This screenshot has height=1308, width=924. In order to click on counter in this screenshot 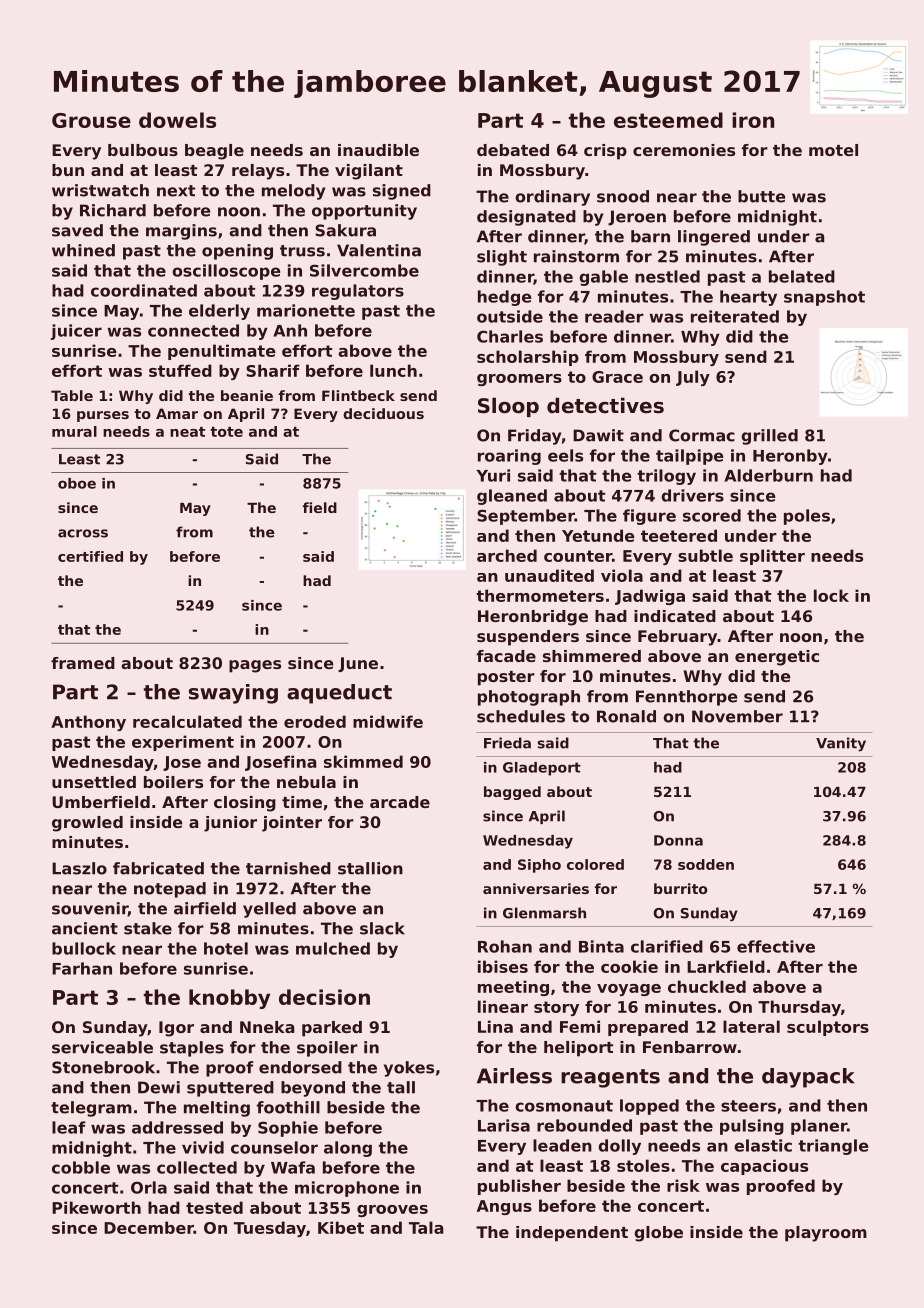, I will do `click(578, 556)`.
